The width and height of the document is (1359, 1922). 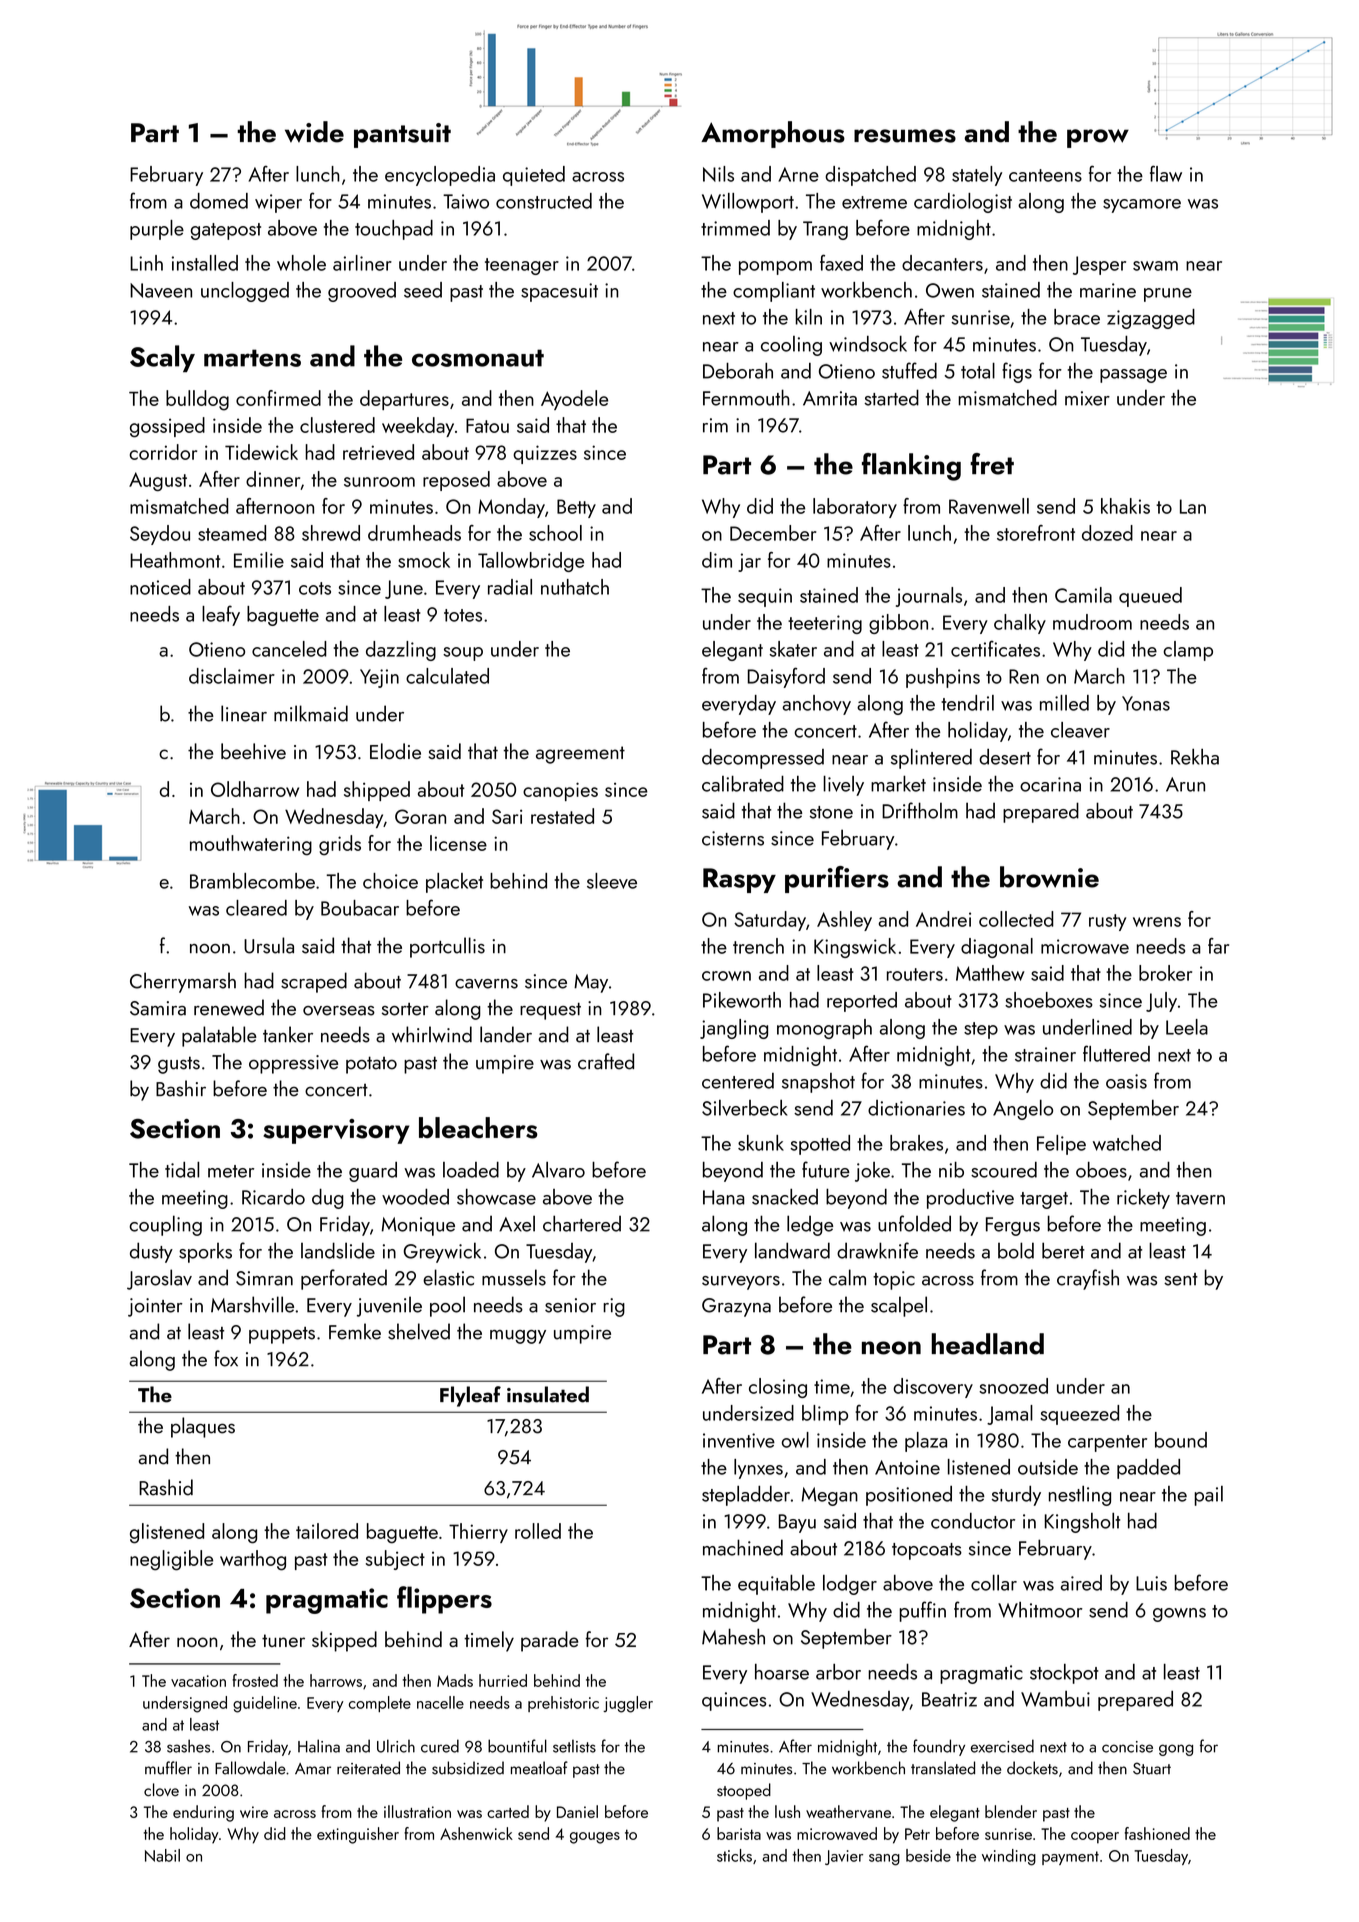 What do you see at coordinates (311, 713) in the document?
I see `milkmaid` at bounding box center [311, 713].
